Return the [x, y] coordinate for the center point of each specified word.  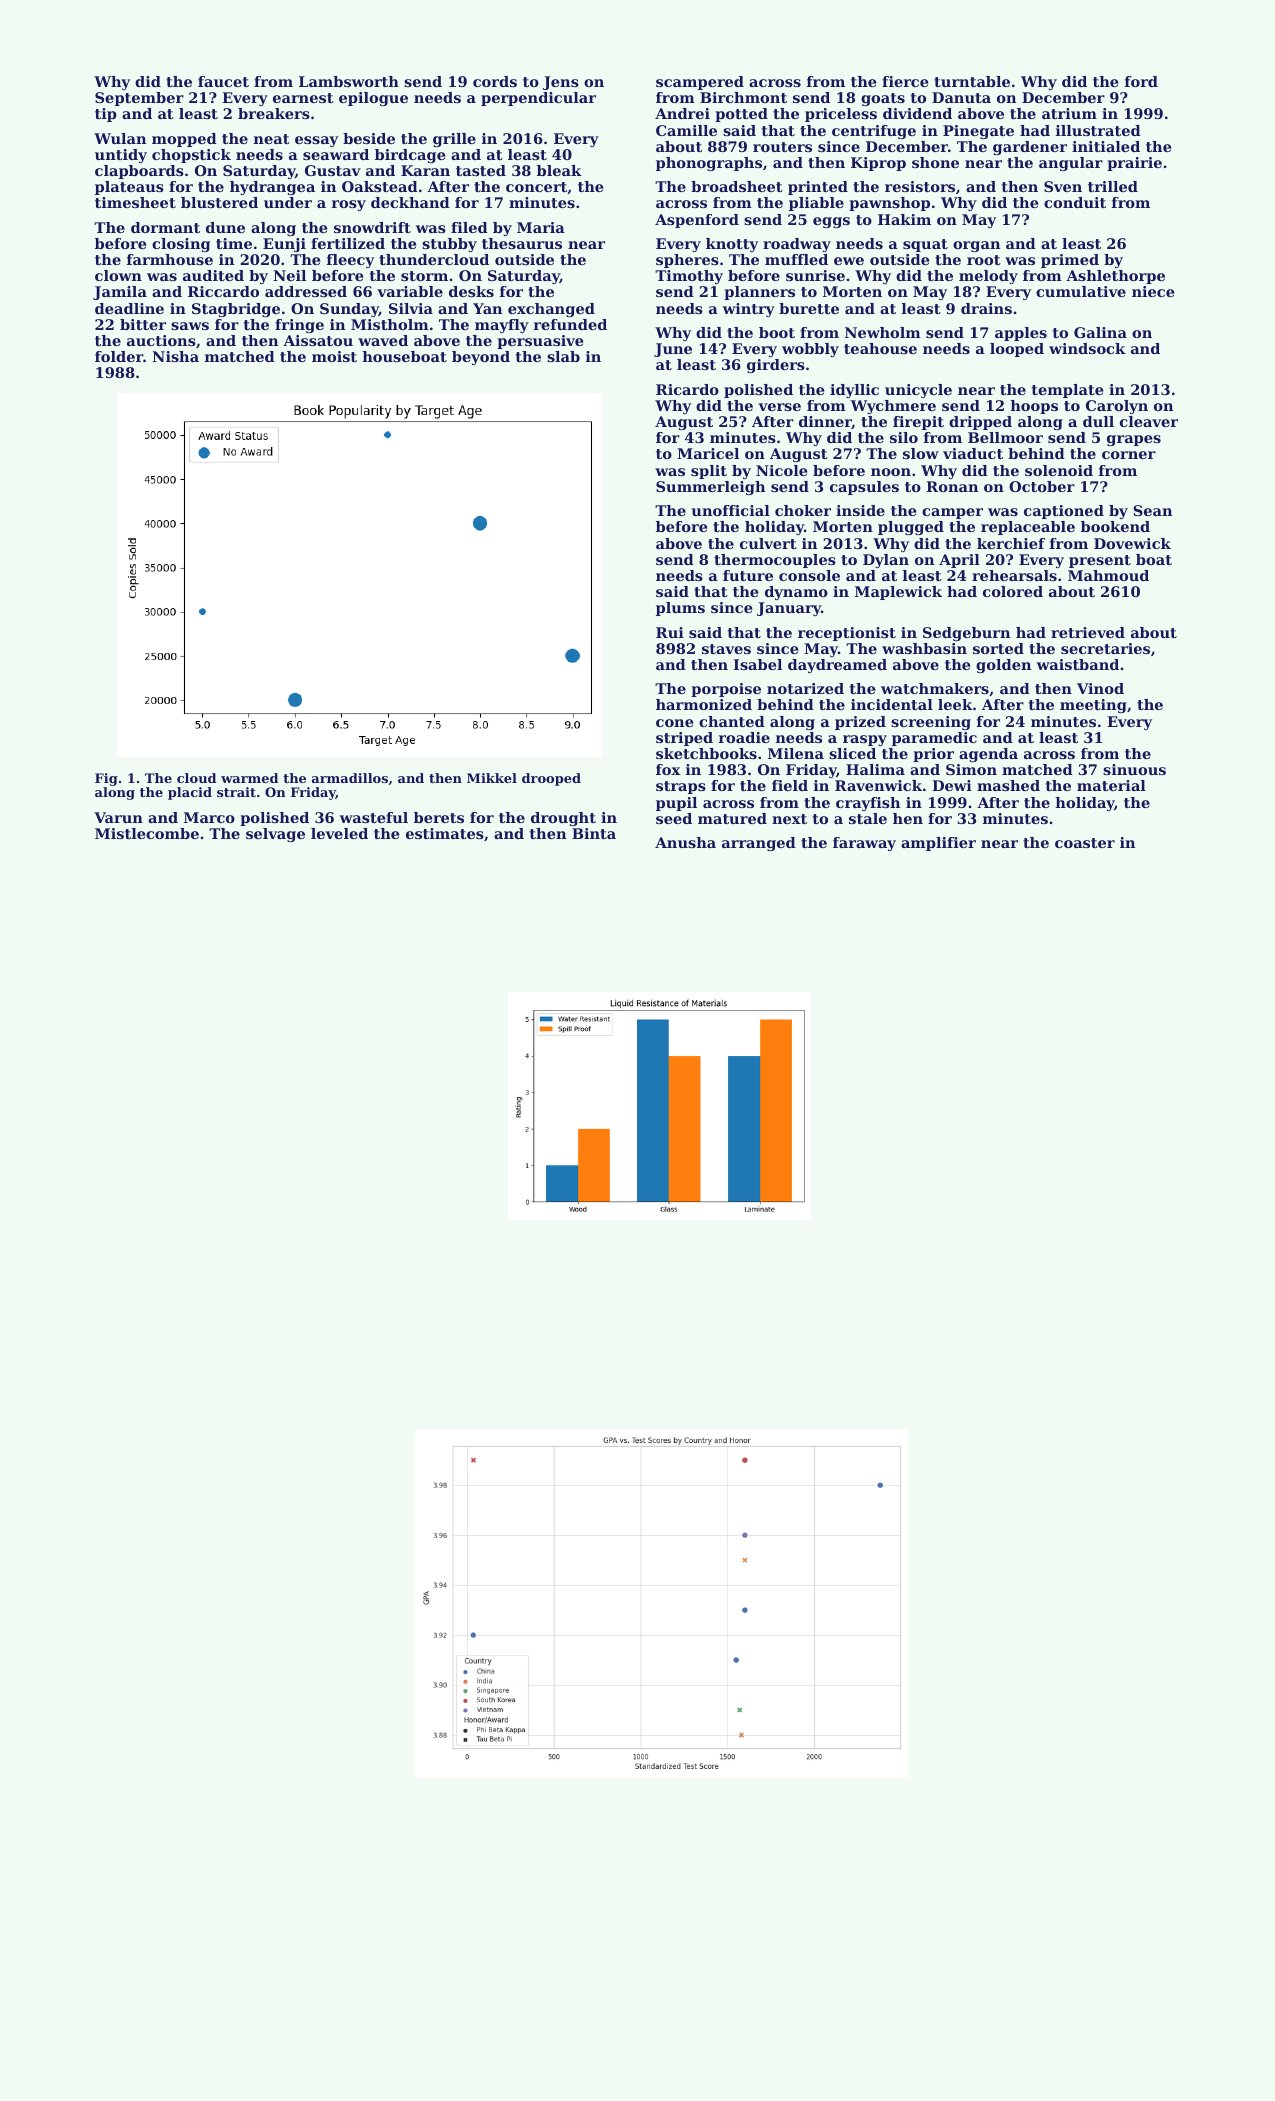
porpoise [726, 690]
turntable [972, 81]
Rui [670, 632]
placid [190, 793]
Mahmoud [1108, 575]
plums [680, 609]
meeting [1093, 706]
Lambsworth [349, 81]
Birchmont [743, 97]
